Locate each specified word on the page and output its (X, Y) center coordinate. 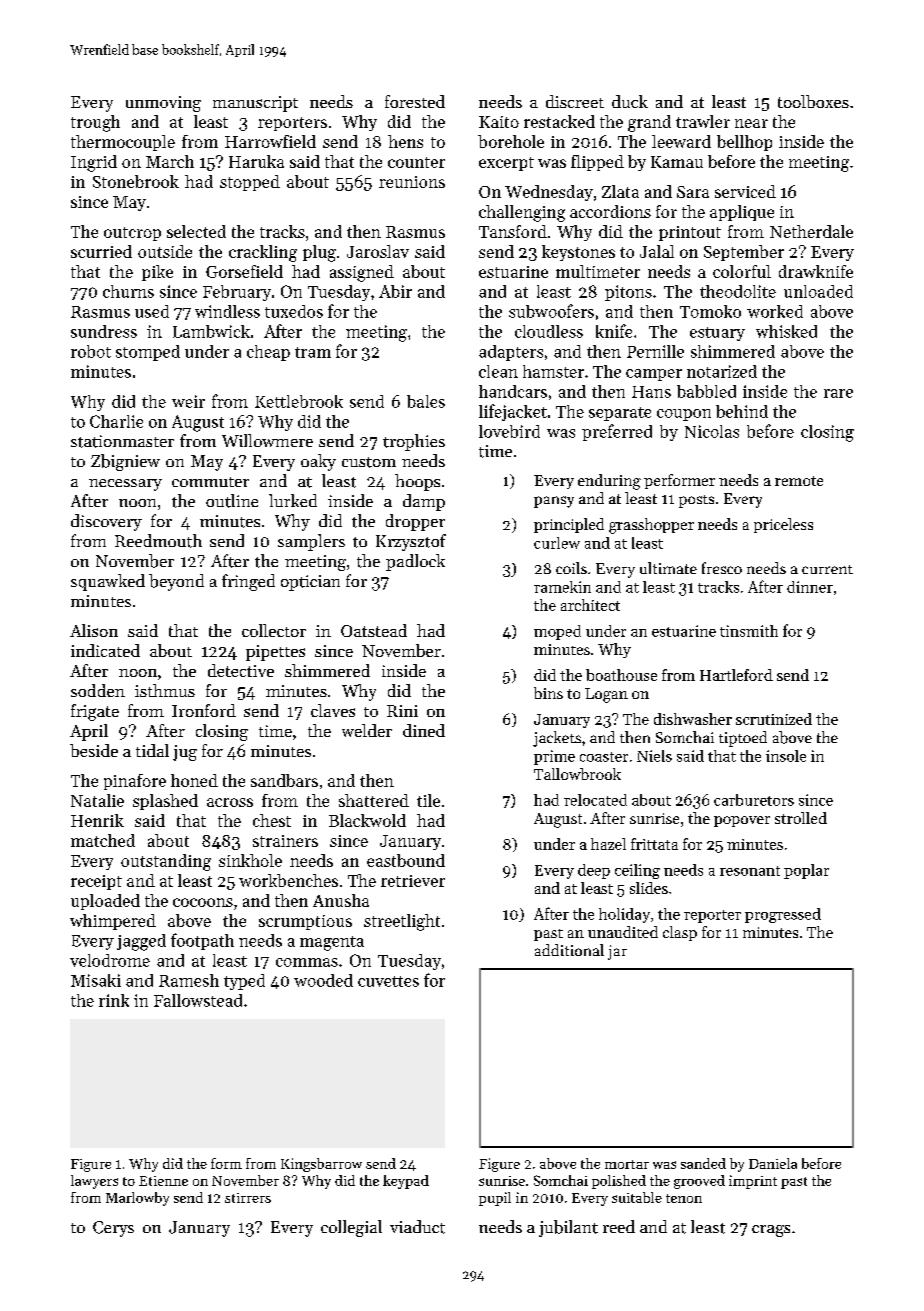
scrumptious (305, 922)
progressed (783, 915)
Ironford (204, 710)
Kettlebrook (299, 401)
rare (838, 393)
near (751, 123)
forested (415, 101)
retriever (413, 881)
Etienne (163, 1181)
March (170, 161)
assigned (362, 273)
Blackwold (367, 820)
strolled (801, 818)
